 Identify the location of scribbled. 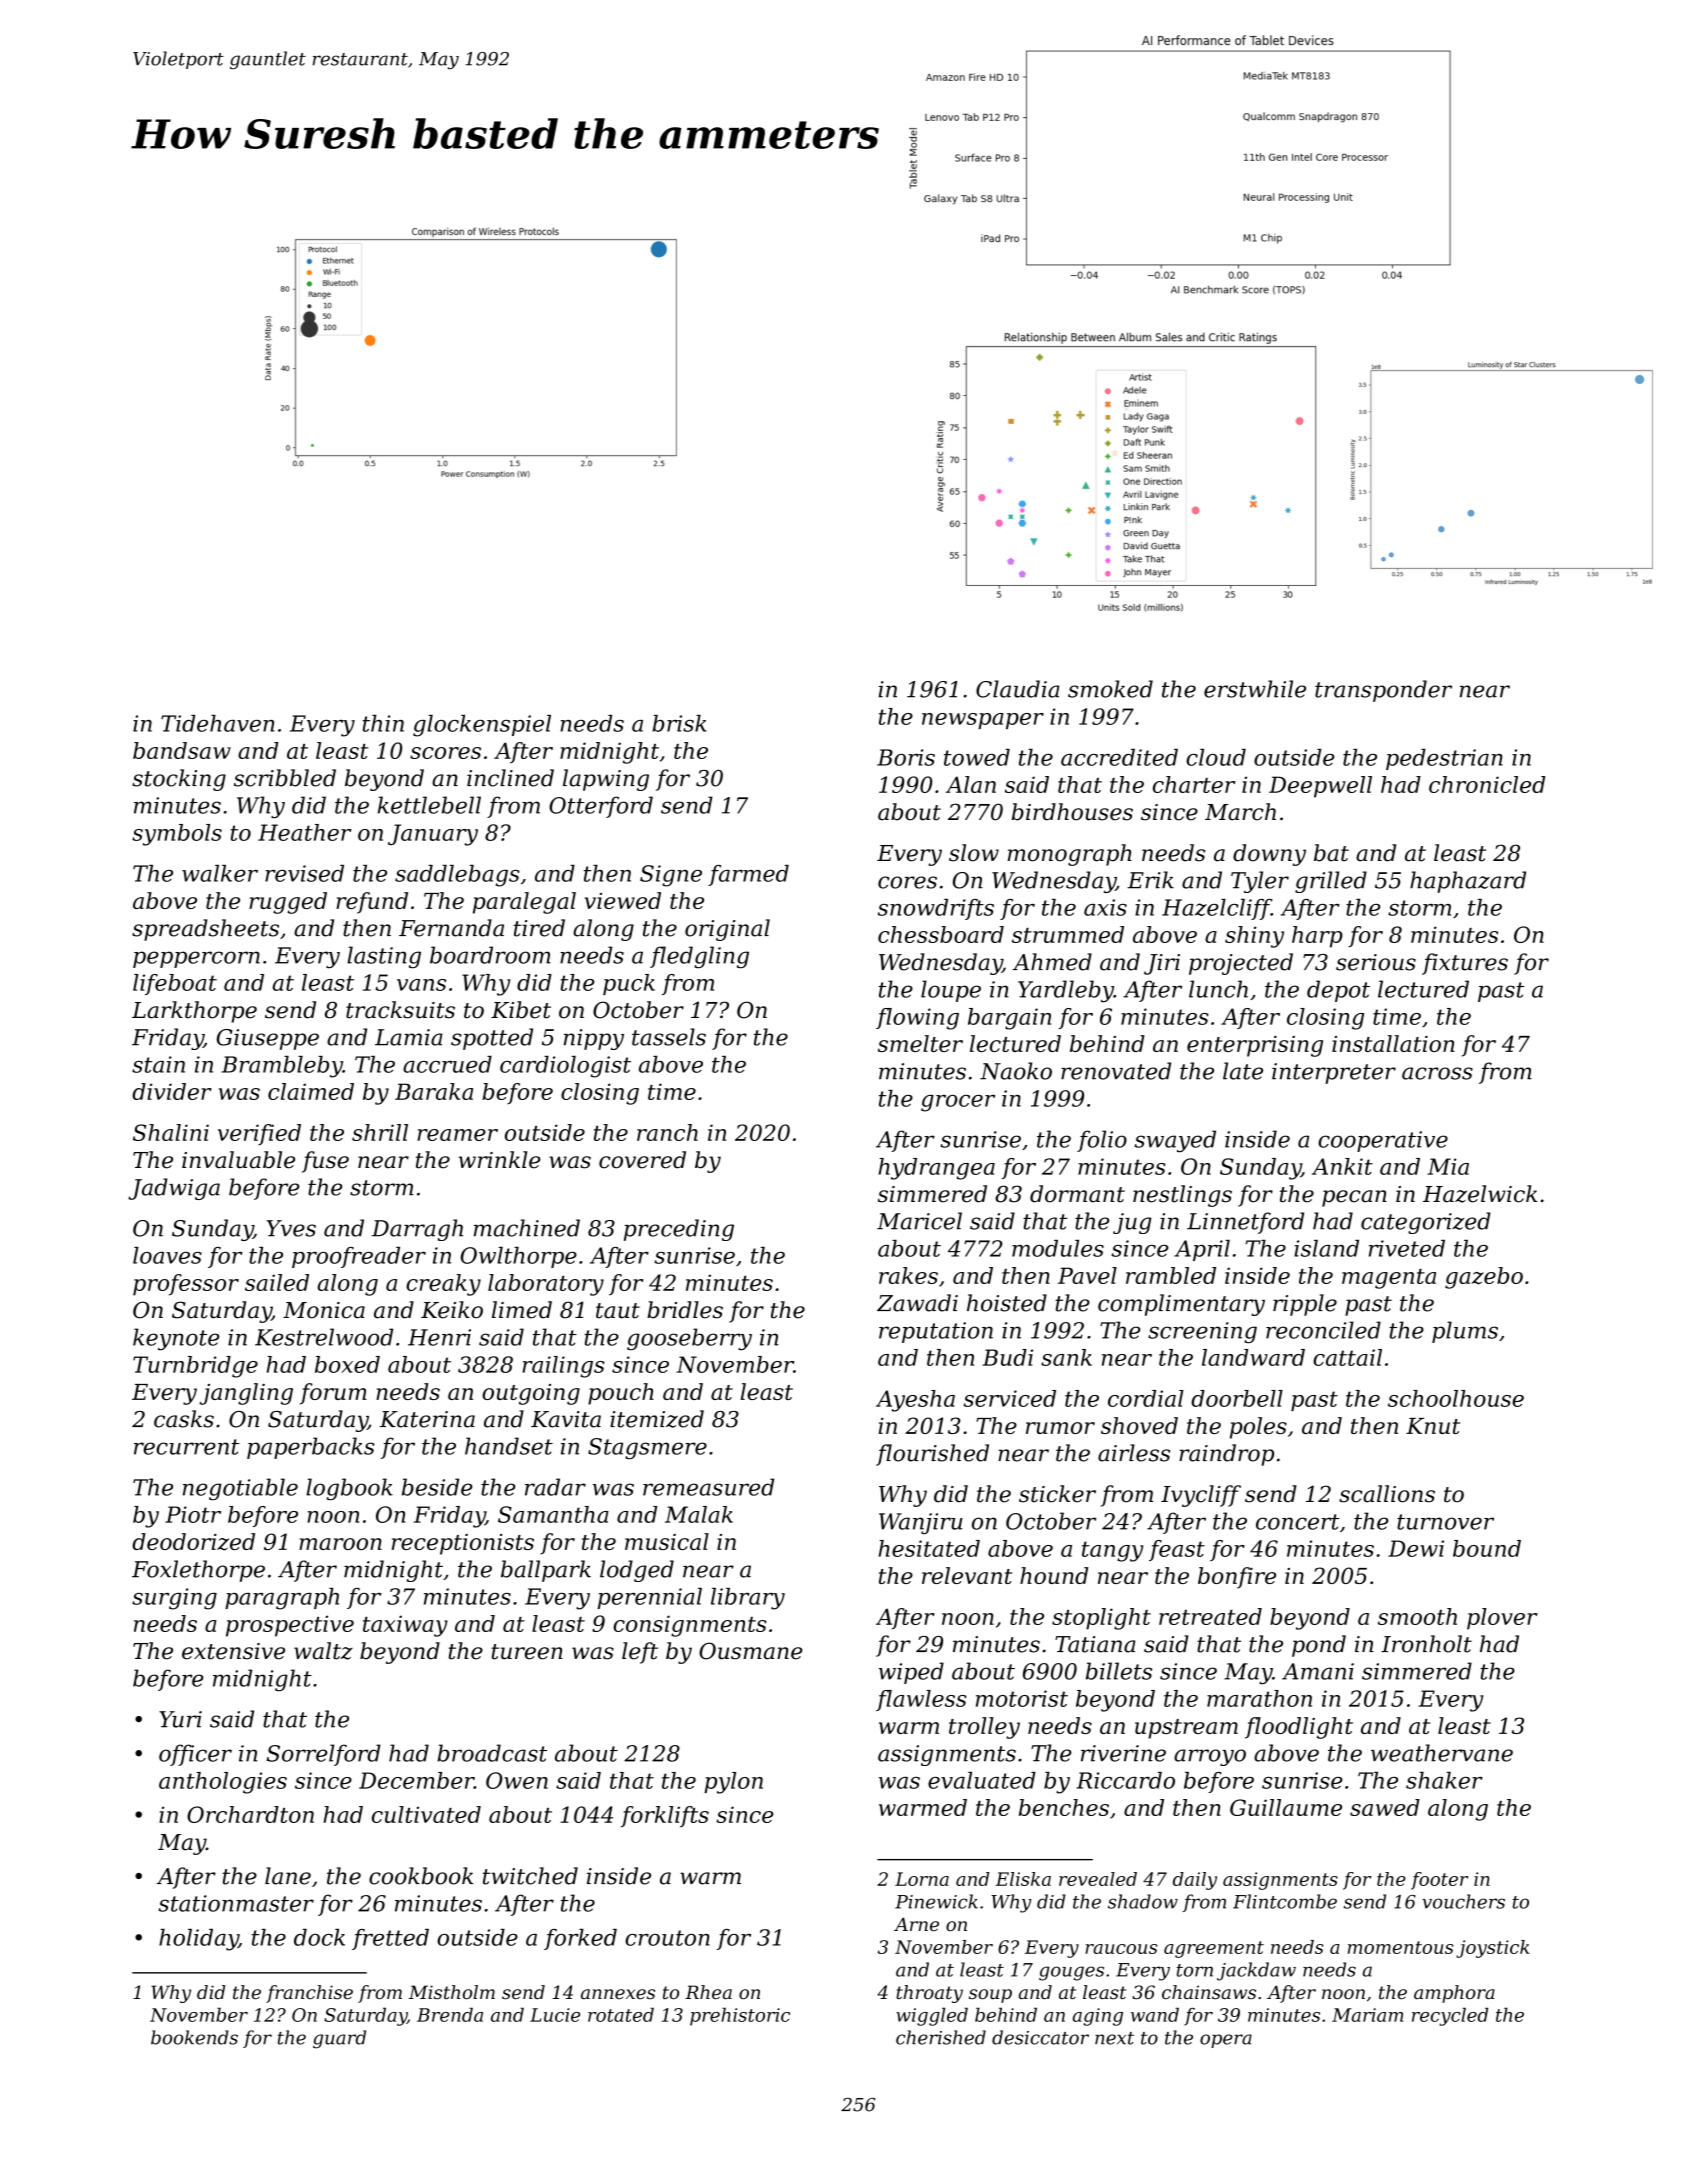
(285, 778).
